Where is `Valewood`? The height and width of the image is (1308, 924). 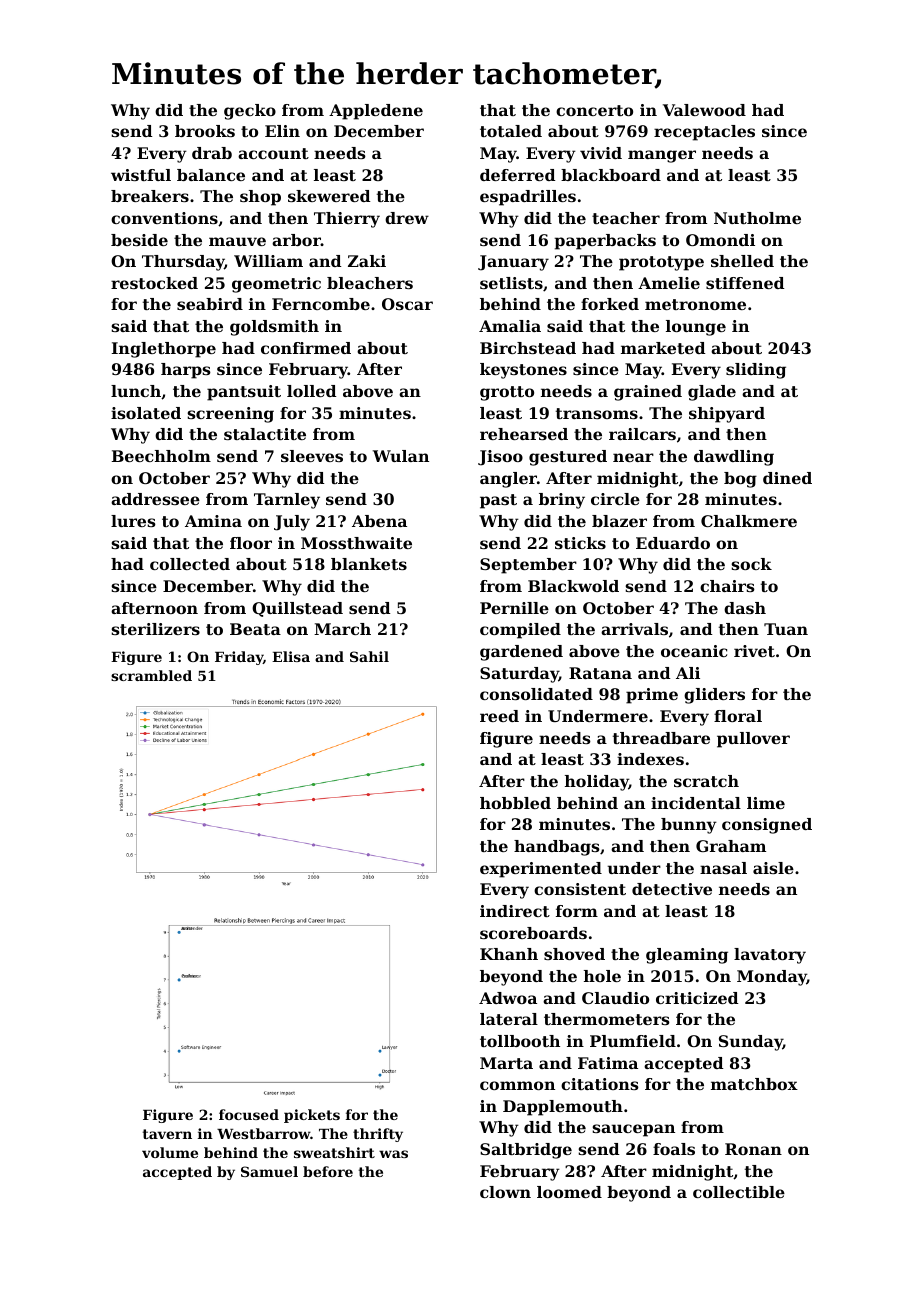
Valewood is located at coordinates (704, 110).
